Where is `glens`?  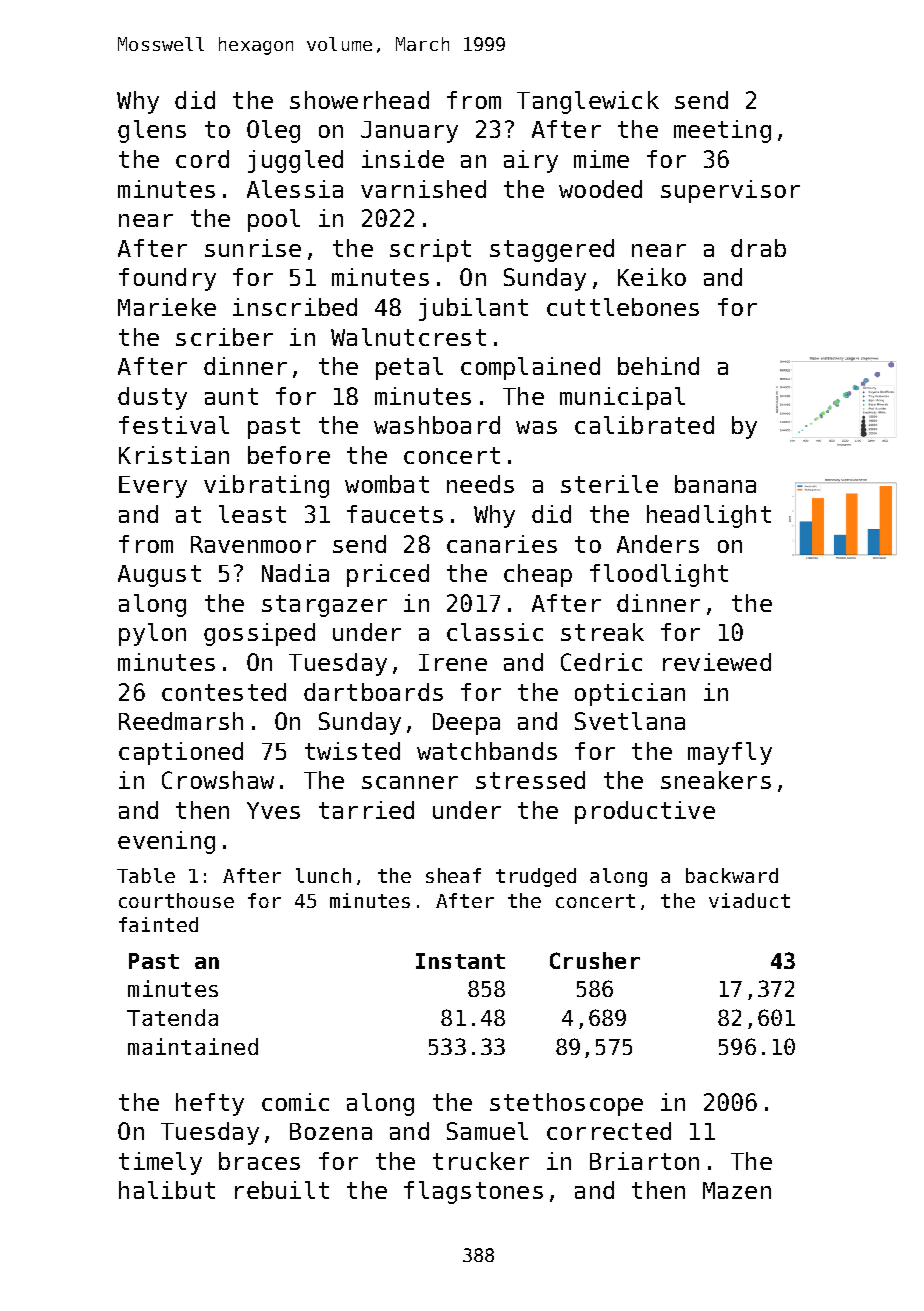
glens is located at coordinates (152, 131).
